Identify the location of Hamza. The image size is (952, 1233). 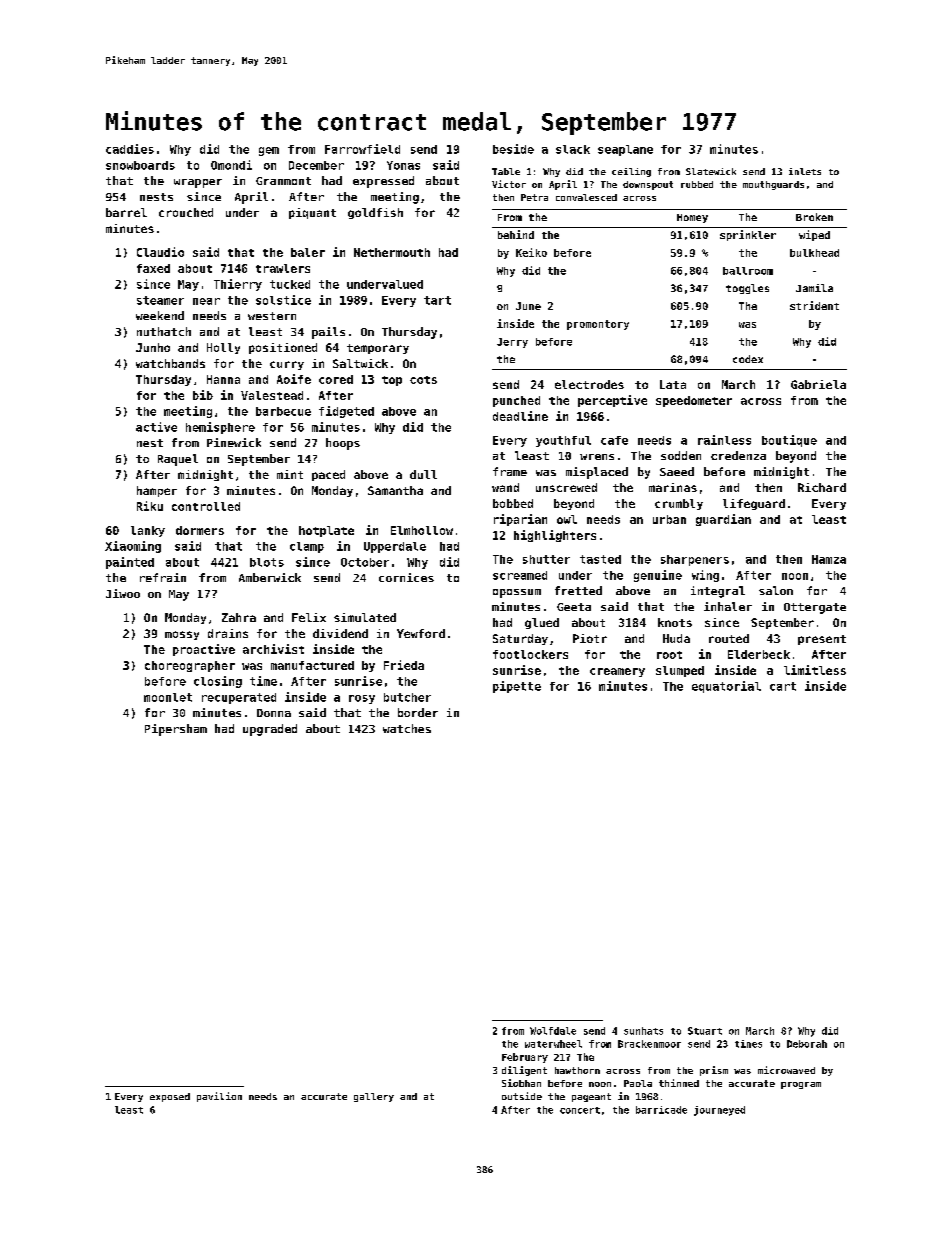
(829, 559).
